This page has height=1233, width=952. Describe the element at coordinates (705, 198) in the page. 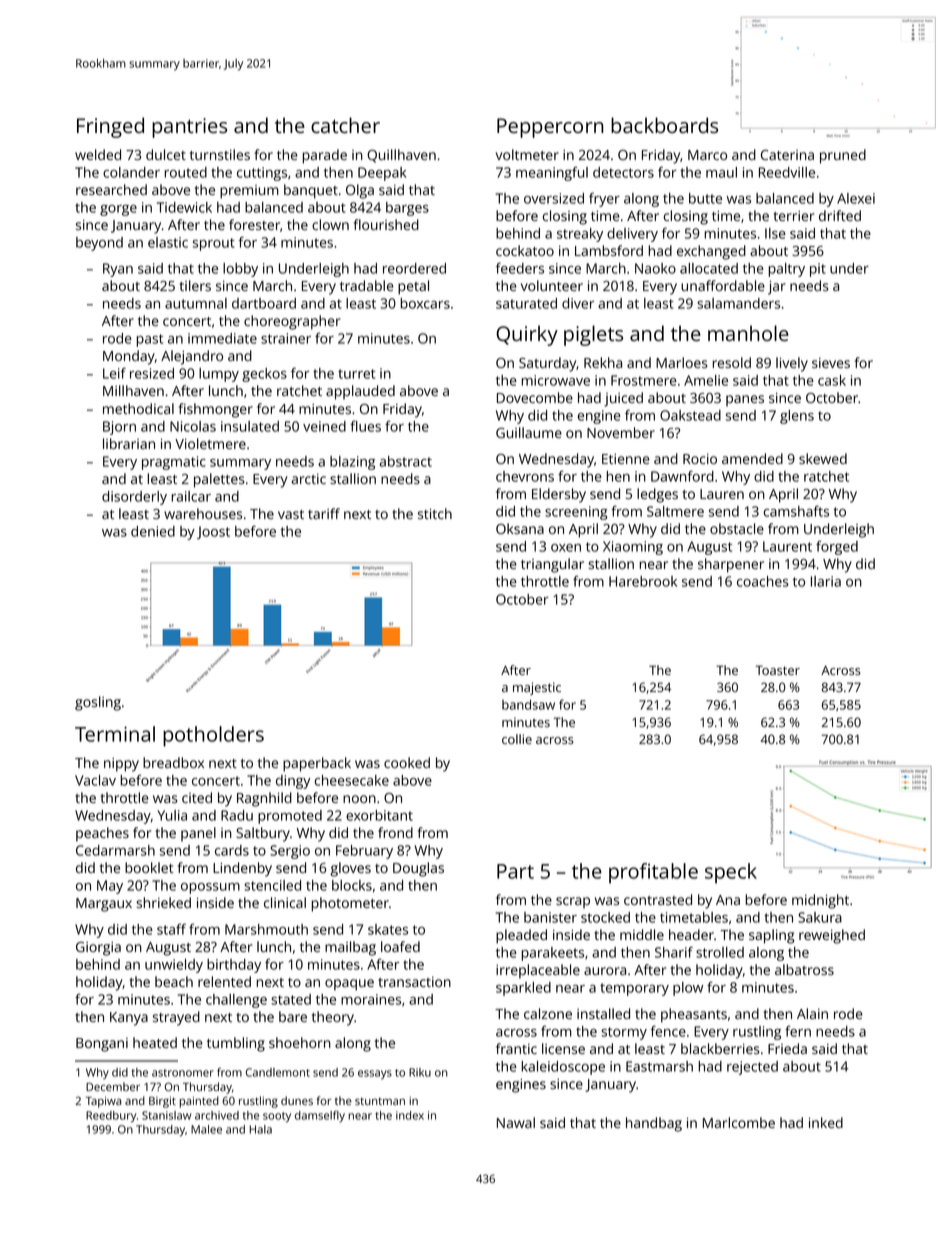

I see `butte` at that location.
